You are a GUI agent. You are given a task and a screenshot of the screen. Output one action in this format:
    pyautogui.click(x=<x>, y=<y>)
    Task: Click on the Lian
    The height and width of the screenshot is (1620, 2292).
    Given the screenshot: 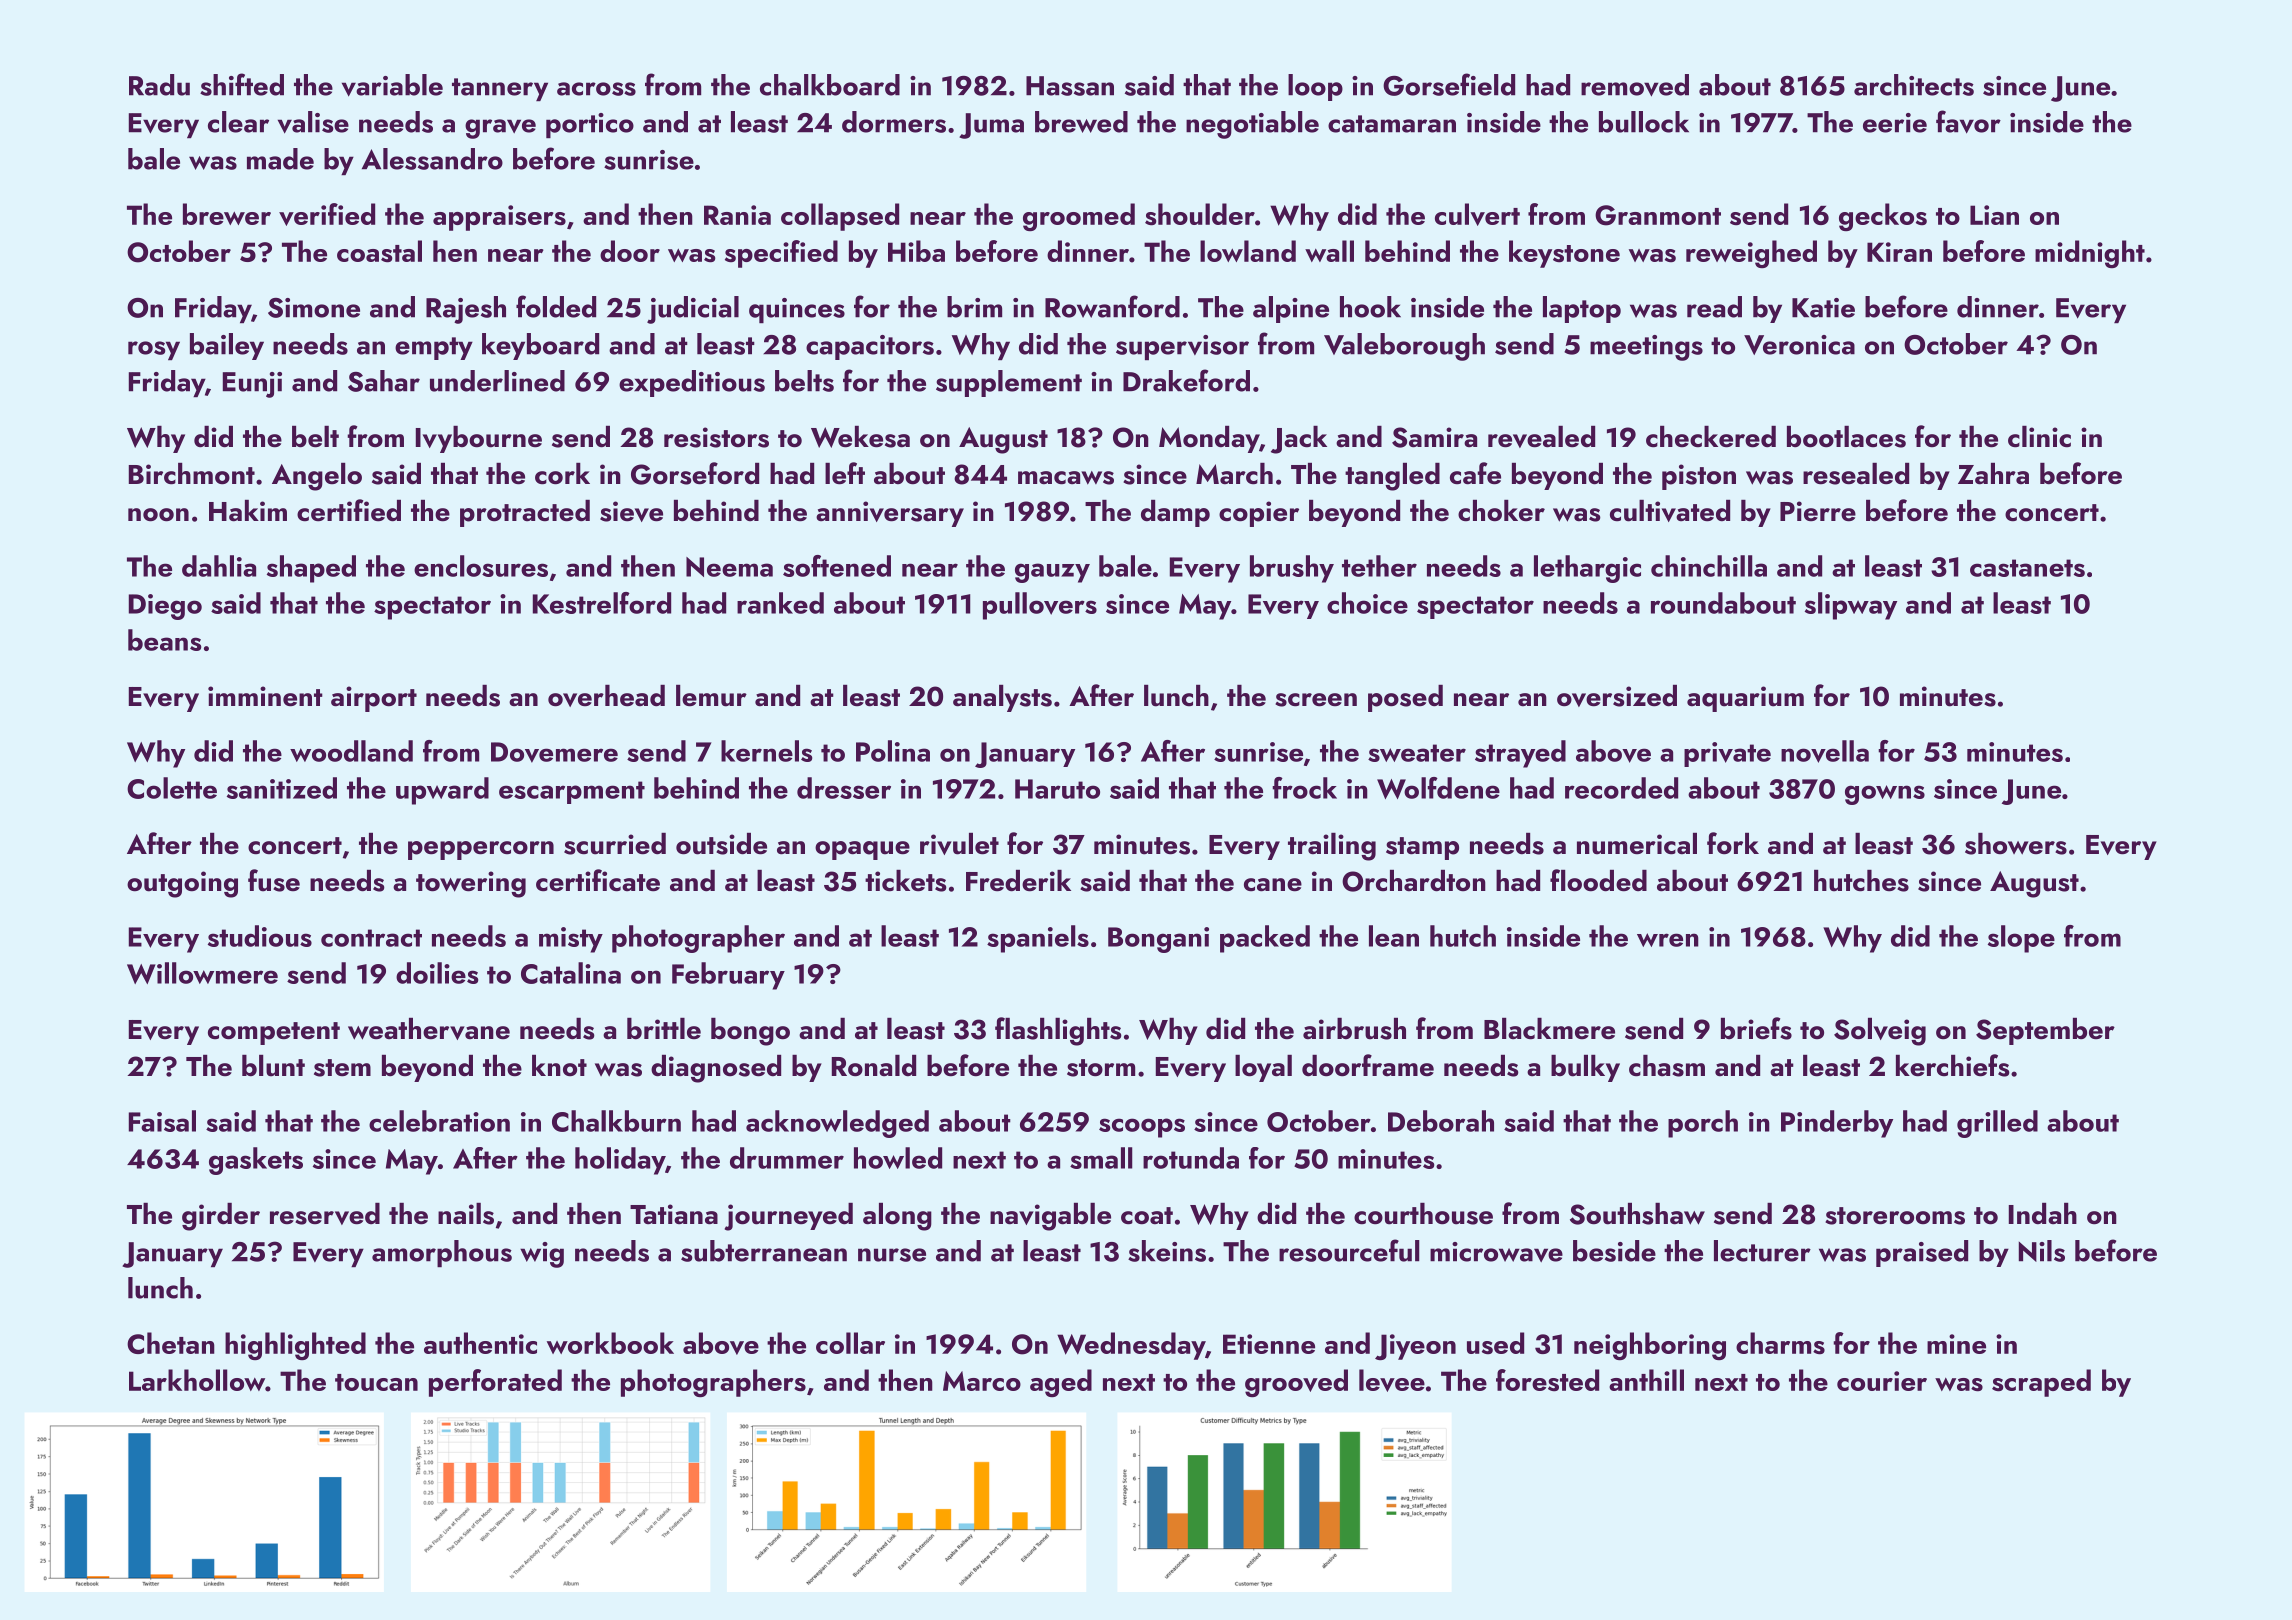 What is the action you would take?
    pyautogui.click(x=1994, y=215)
